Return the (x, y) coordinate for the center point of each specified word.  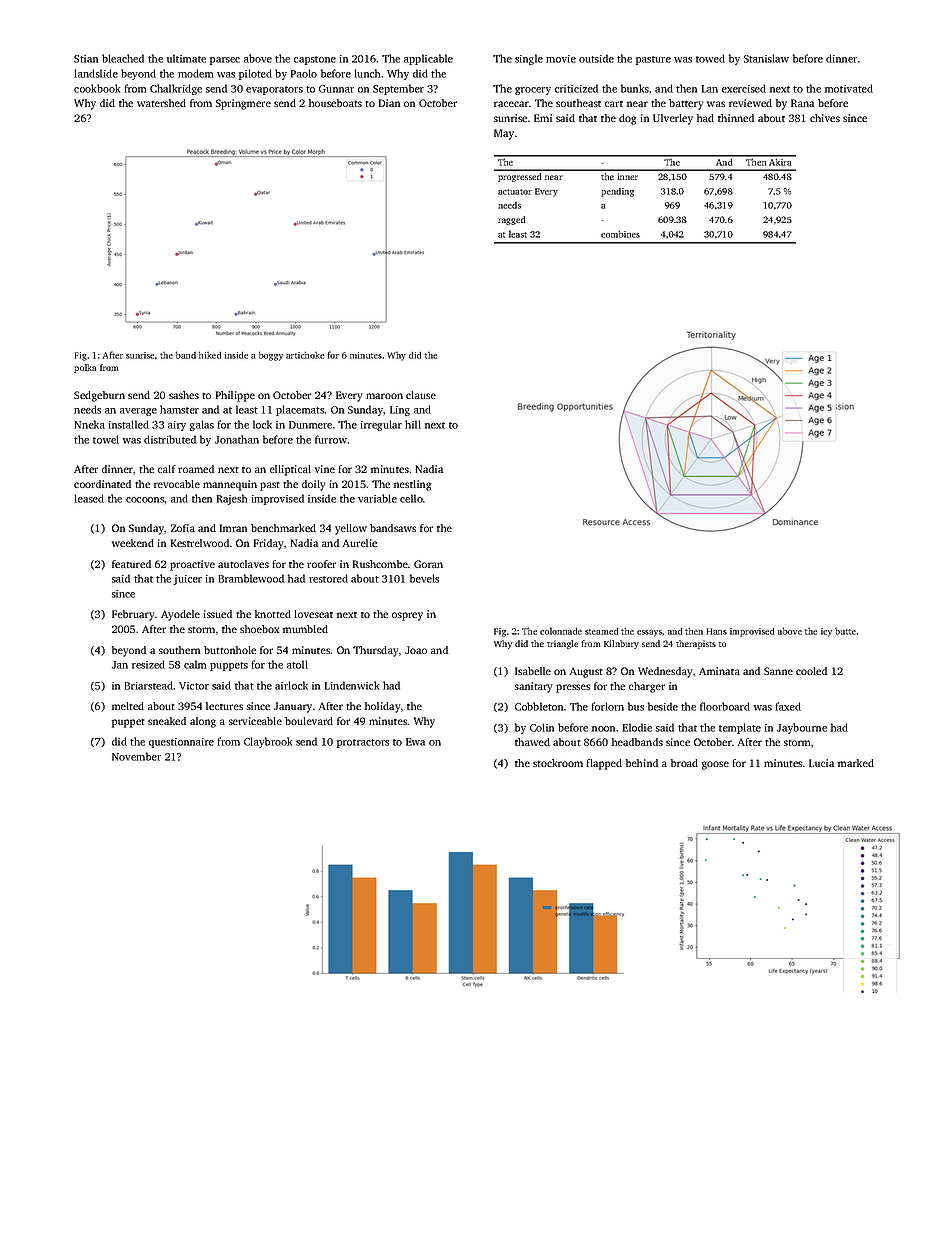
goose (715, 765)
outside (596, 58)
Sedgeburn (99, 396)
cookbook (97, 88)
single (529, 59)
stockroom (558, 763)
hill (413, 424)
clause (421, 395)
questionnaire (181, 743)
